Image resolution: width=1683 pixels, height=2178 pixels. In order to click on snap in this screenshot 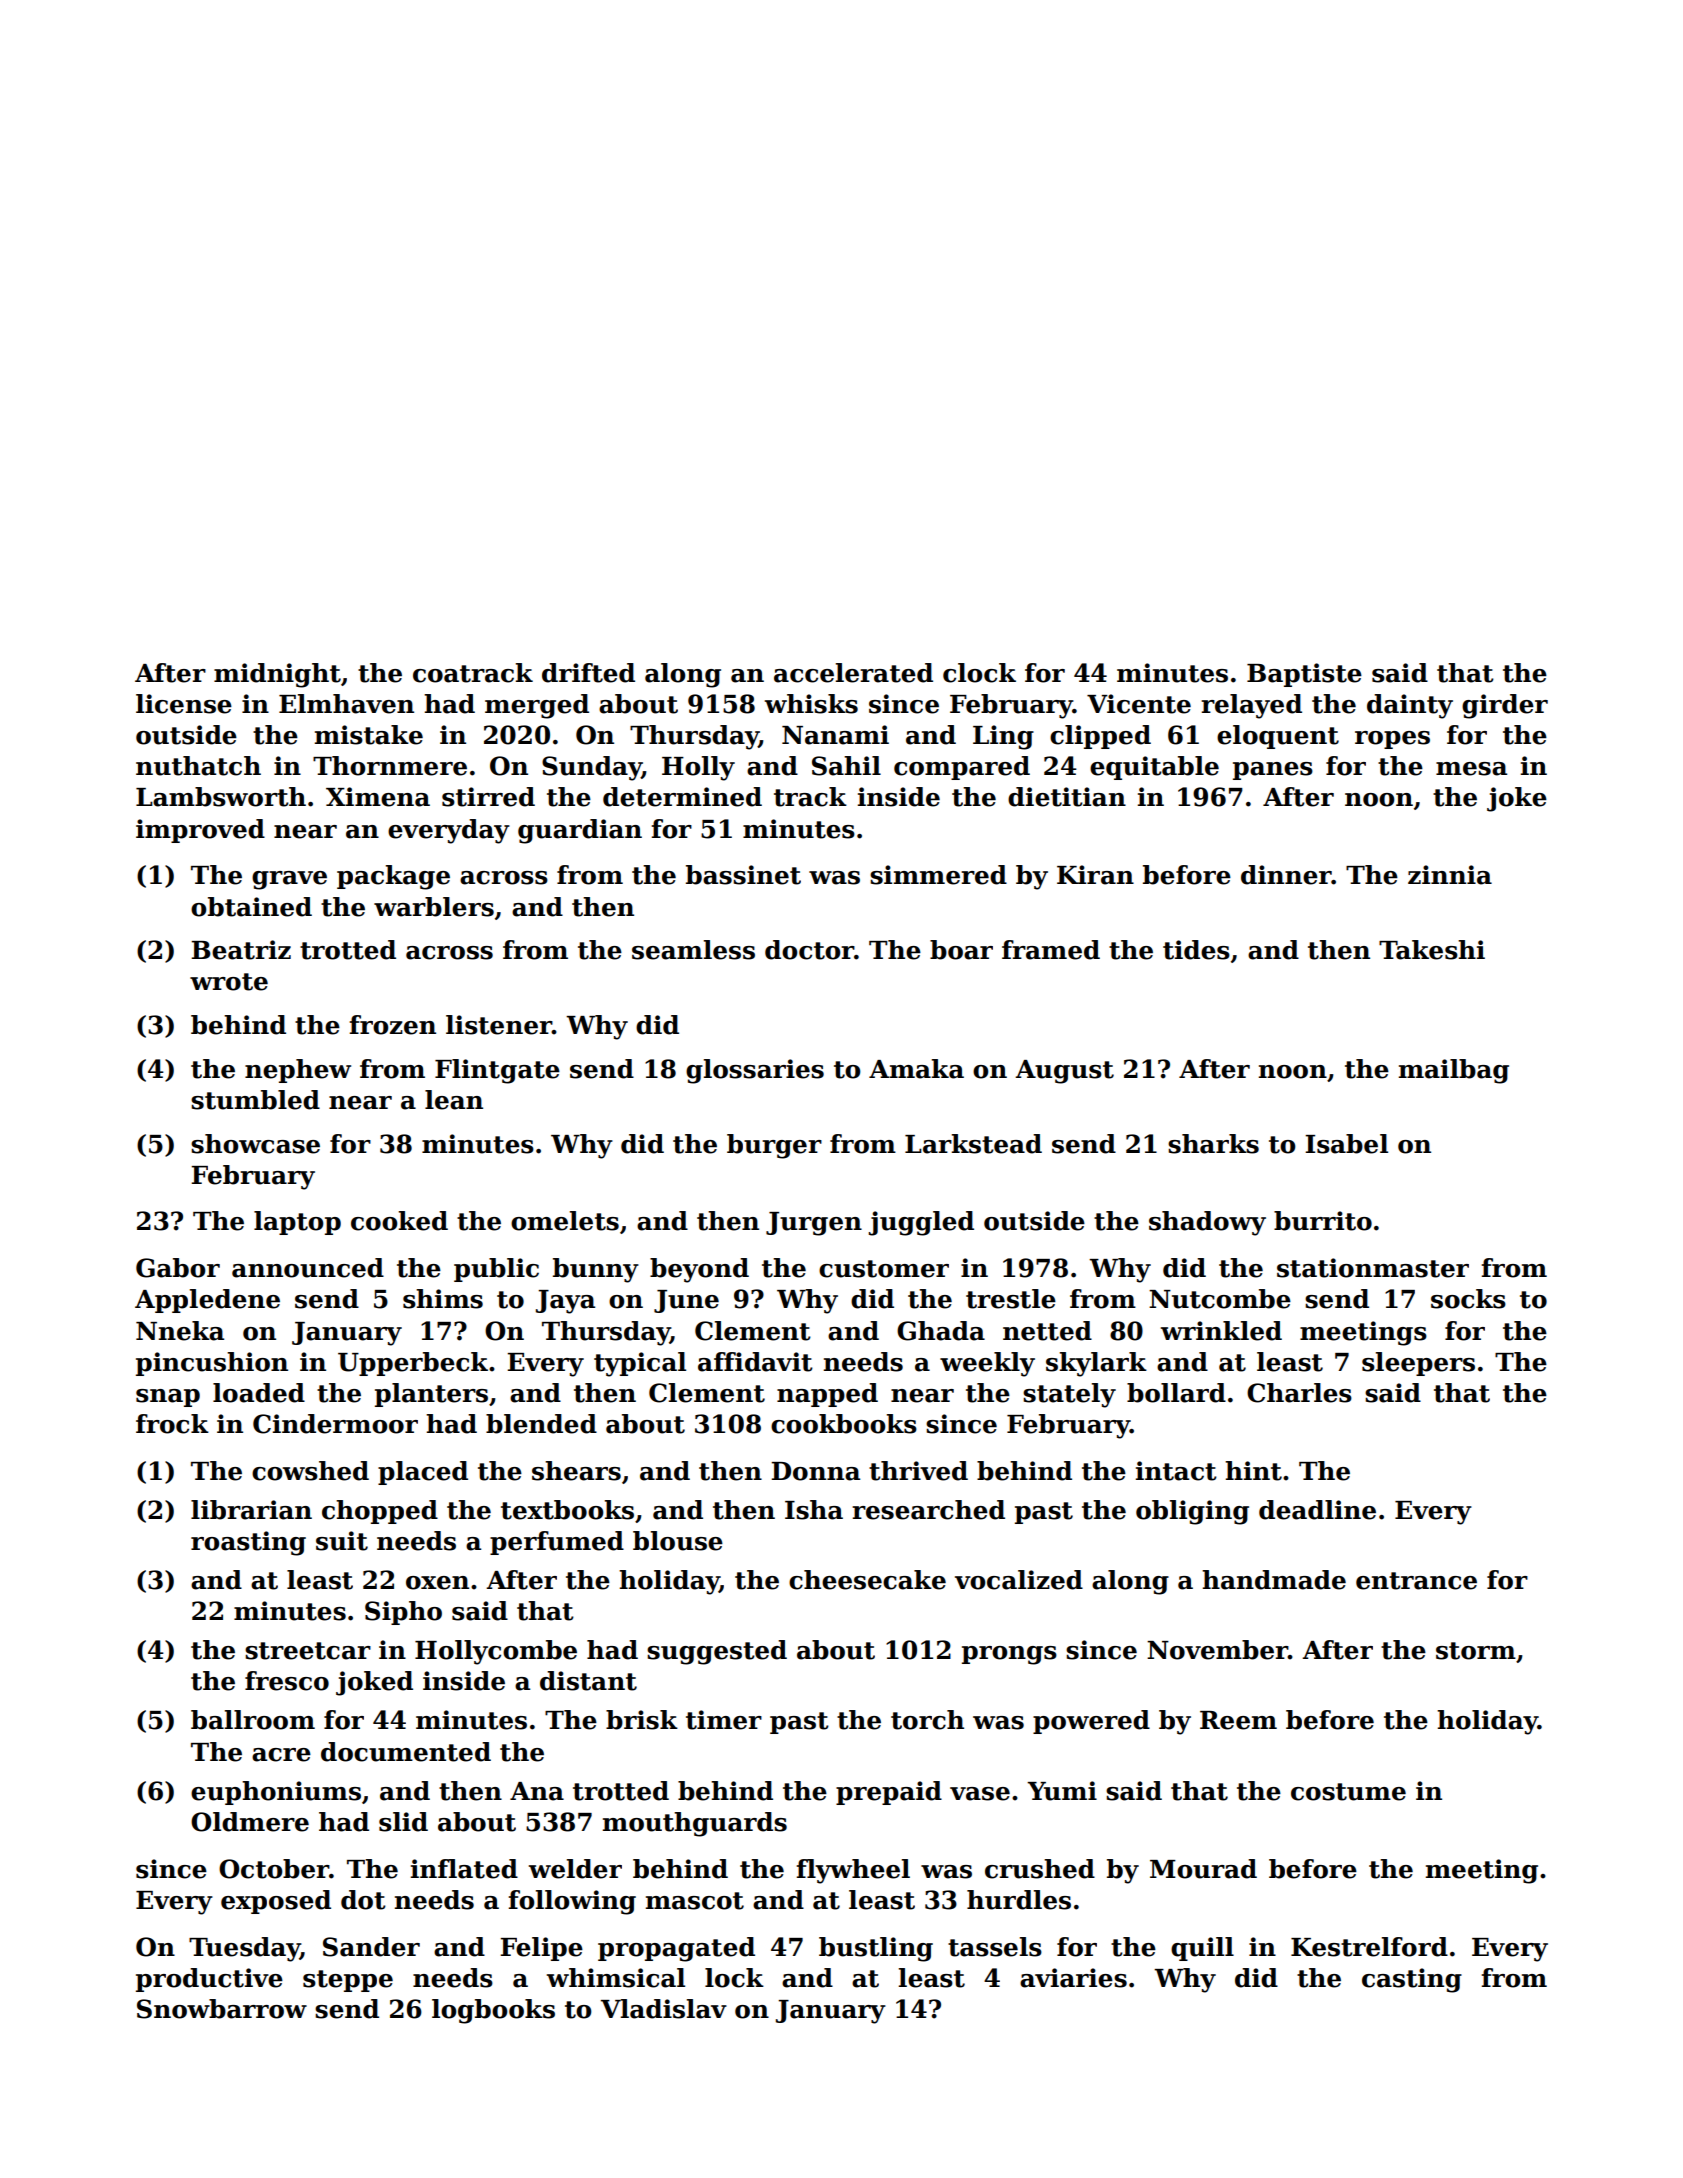, I will do `click(168, 1398)`.
